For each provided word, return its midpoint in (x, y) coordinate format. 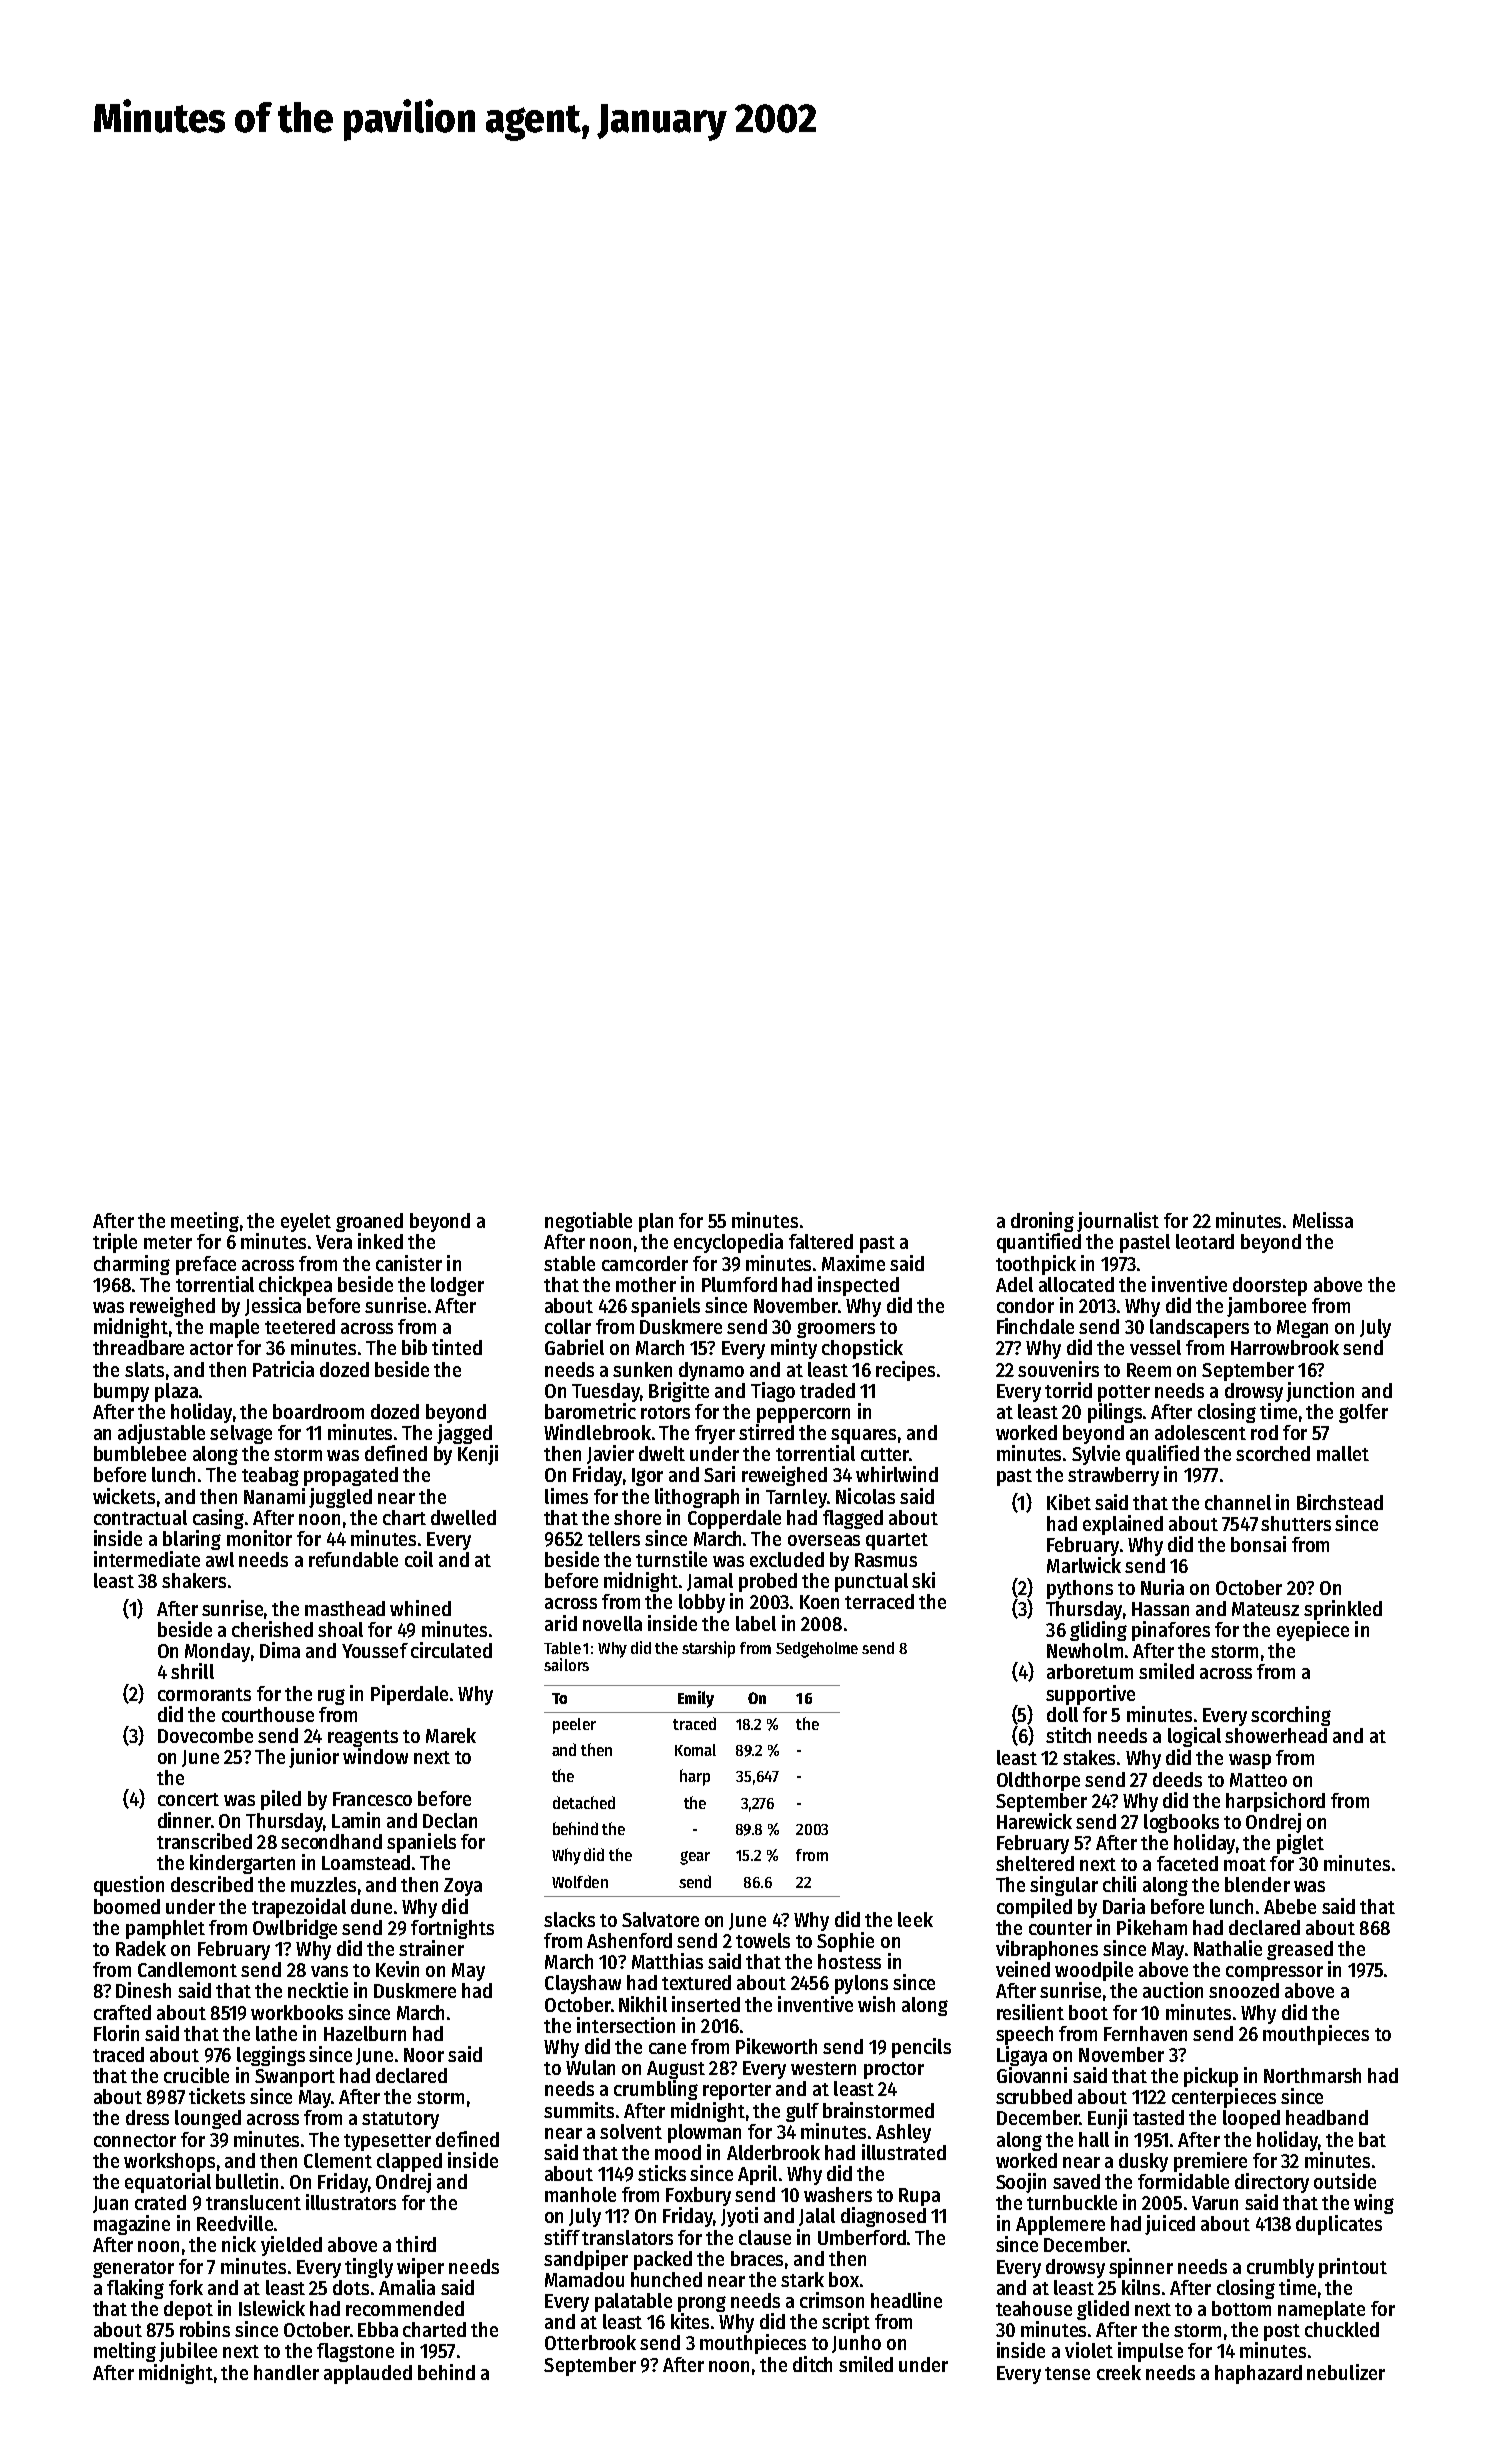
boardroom (318, 1411)
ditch (812, 2364)
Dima (280, 1650)
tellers (614, 1538)
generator (133, 2269)
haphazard (1258, 2374)
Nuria (1162, 1587)
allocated (1076, 1284)
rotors (665, 1412)
